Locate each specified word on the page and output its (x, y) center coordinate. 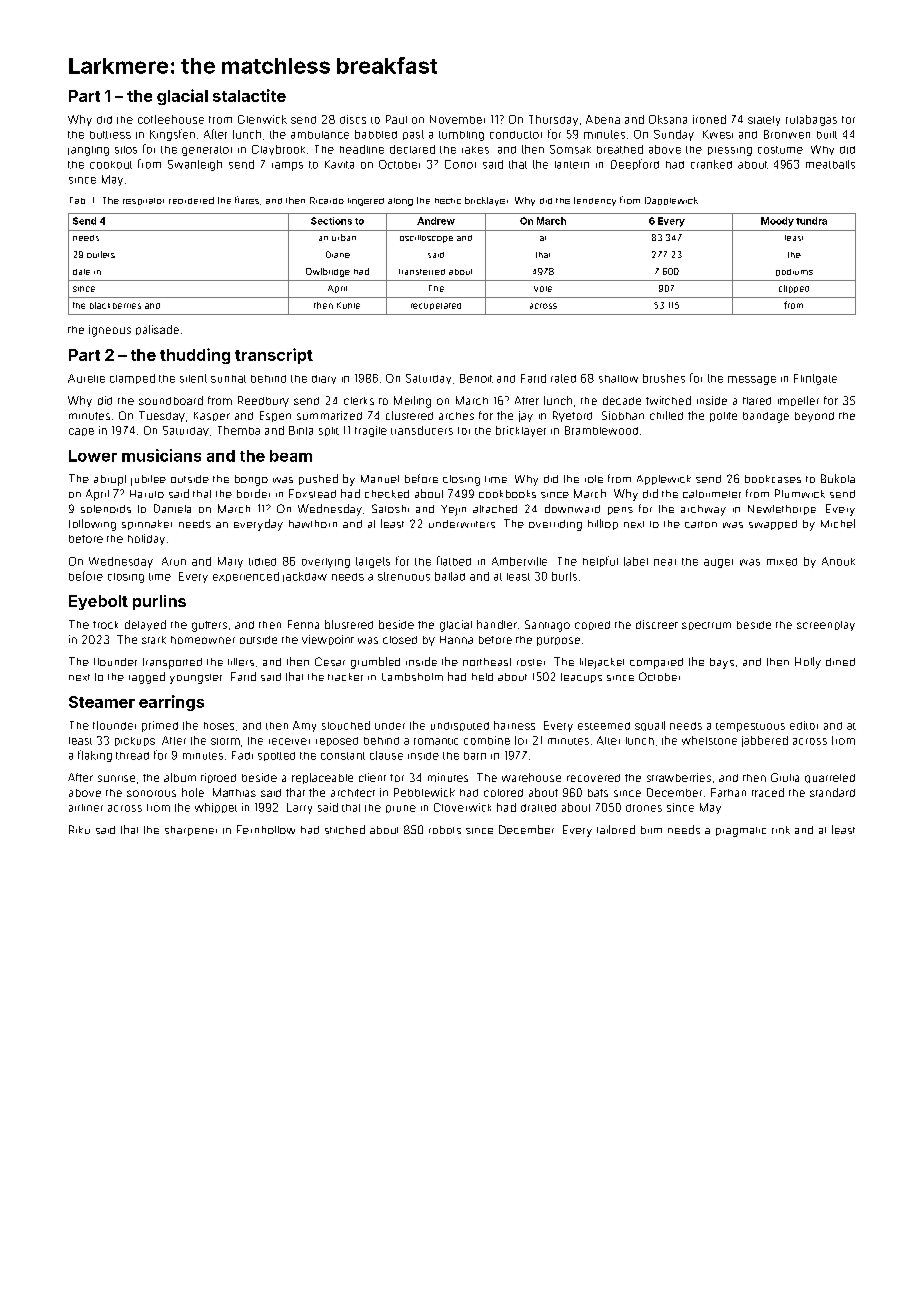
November (457, 119)
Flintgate (815, 379)
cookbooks (507, 494)
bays (722, 663)
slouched (346, 725)
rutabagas (811, 120)
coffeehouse (171, 119)
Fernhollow (266, 829)
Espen (275, 416)
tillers (241, 662)
